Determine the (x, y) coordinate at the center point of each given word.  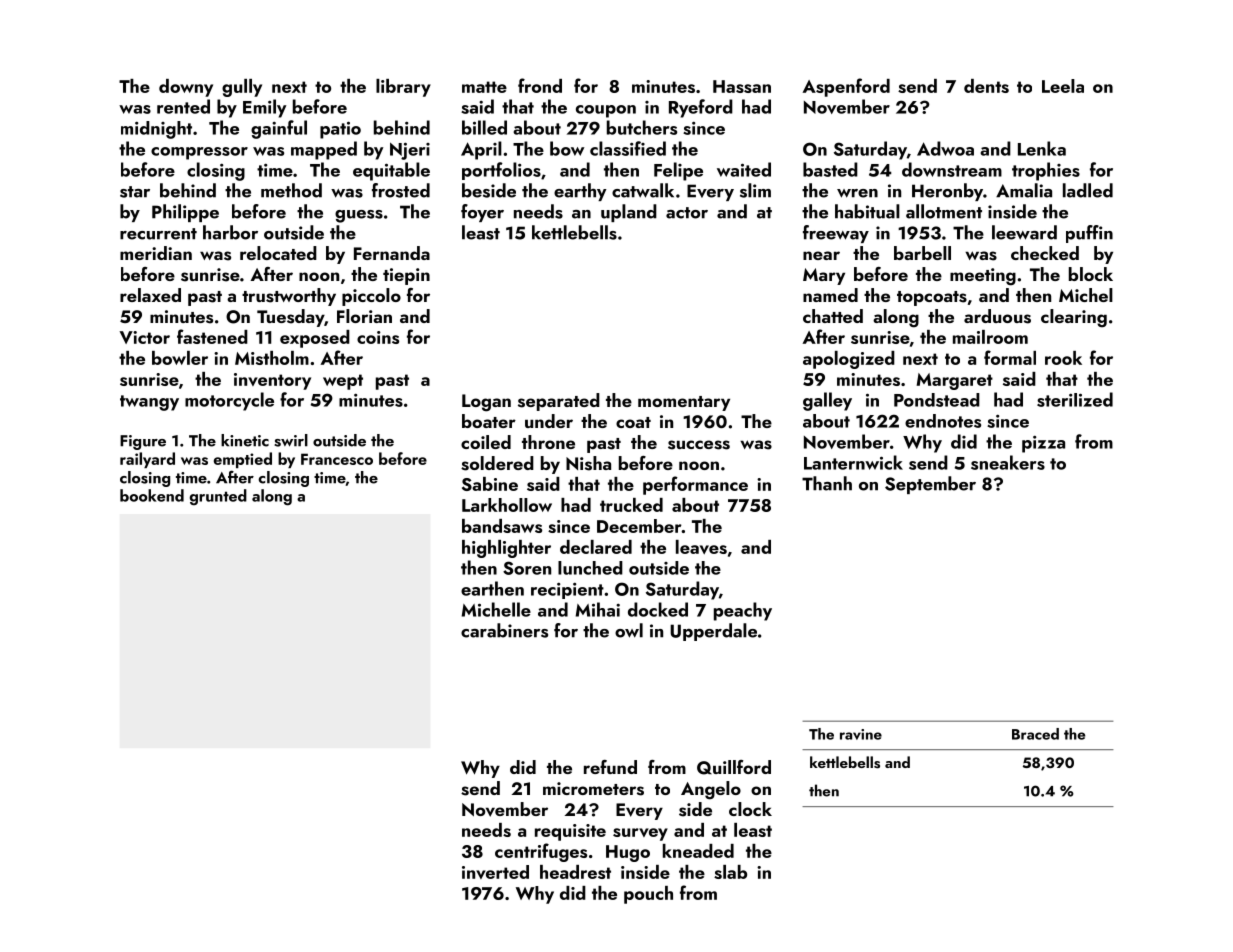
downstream (952, 169)
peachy (743, 611)
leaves (701, 547)
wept (343, 382)
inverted (495, 872)
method (291, 190)
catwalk (643, 190)
